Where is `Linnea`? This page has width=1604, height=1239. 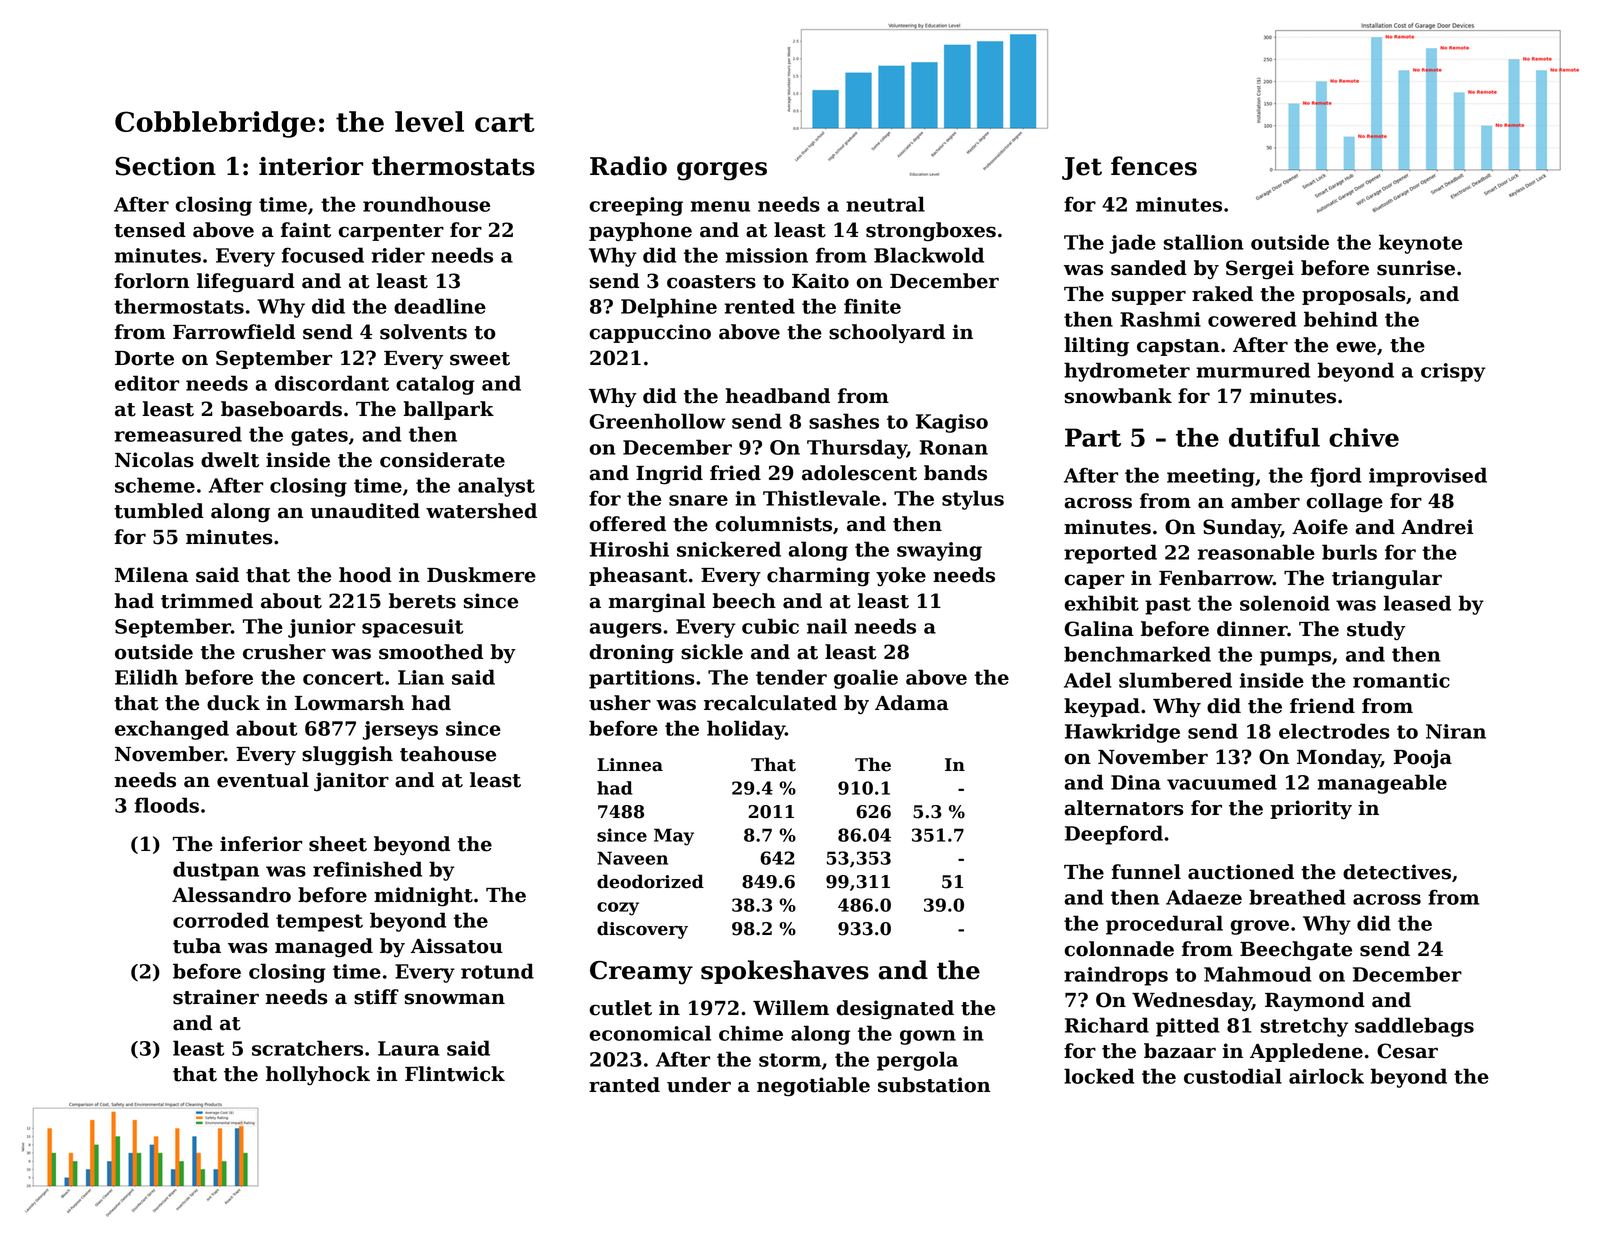 Linnea is located at coordinates (630, 765).
